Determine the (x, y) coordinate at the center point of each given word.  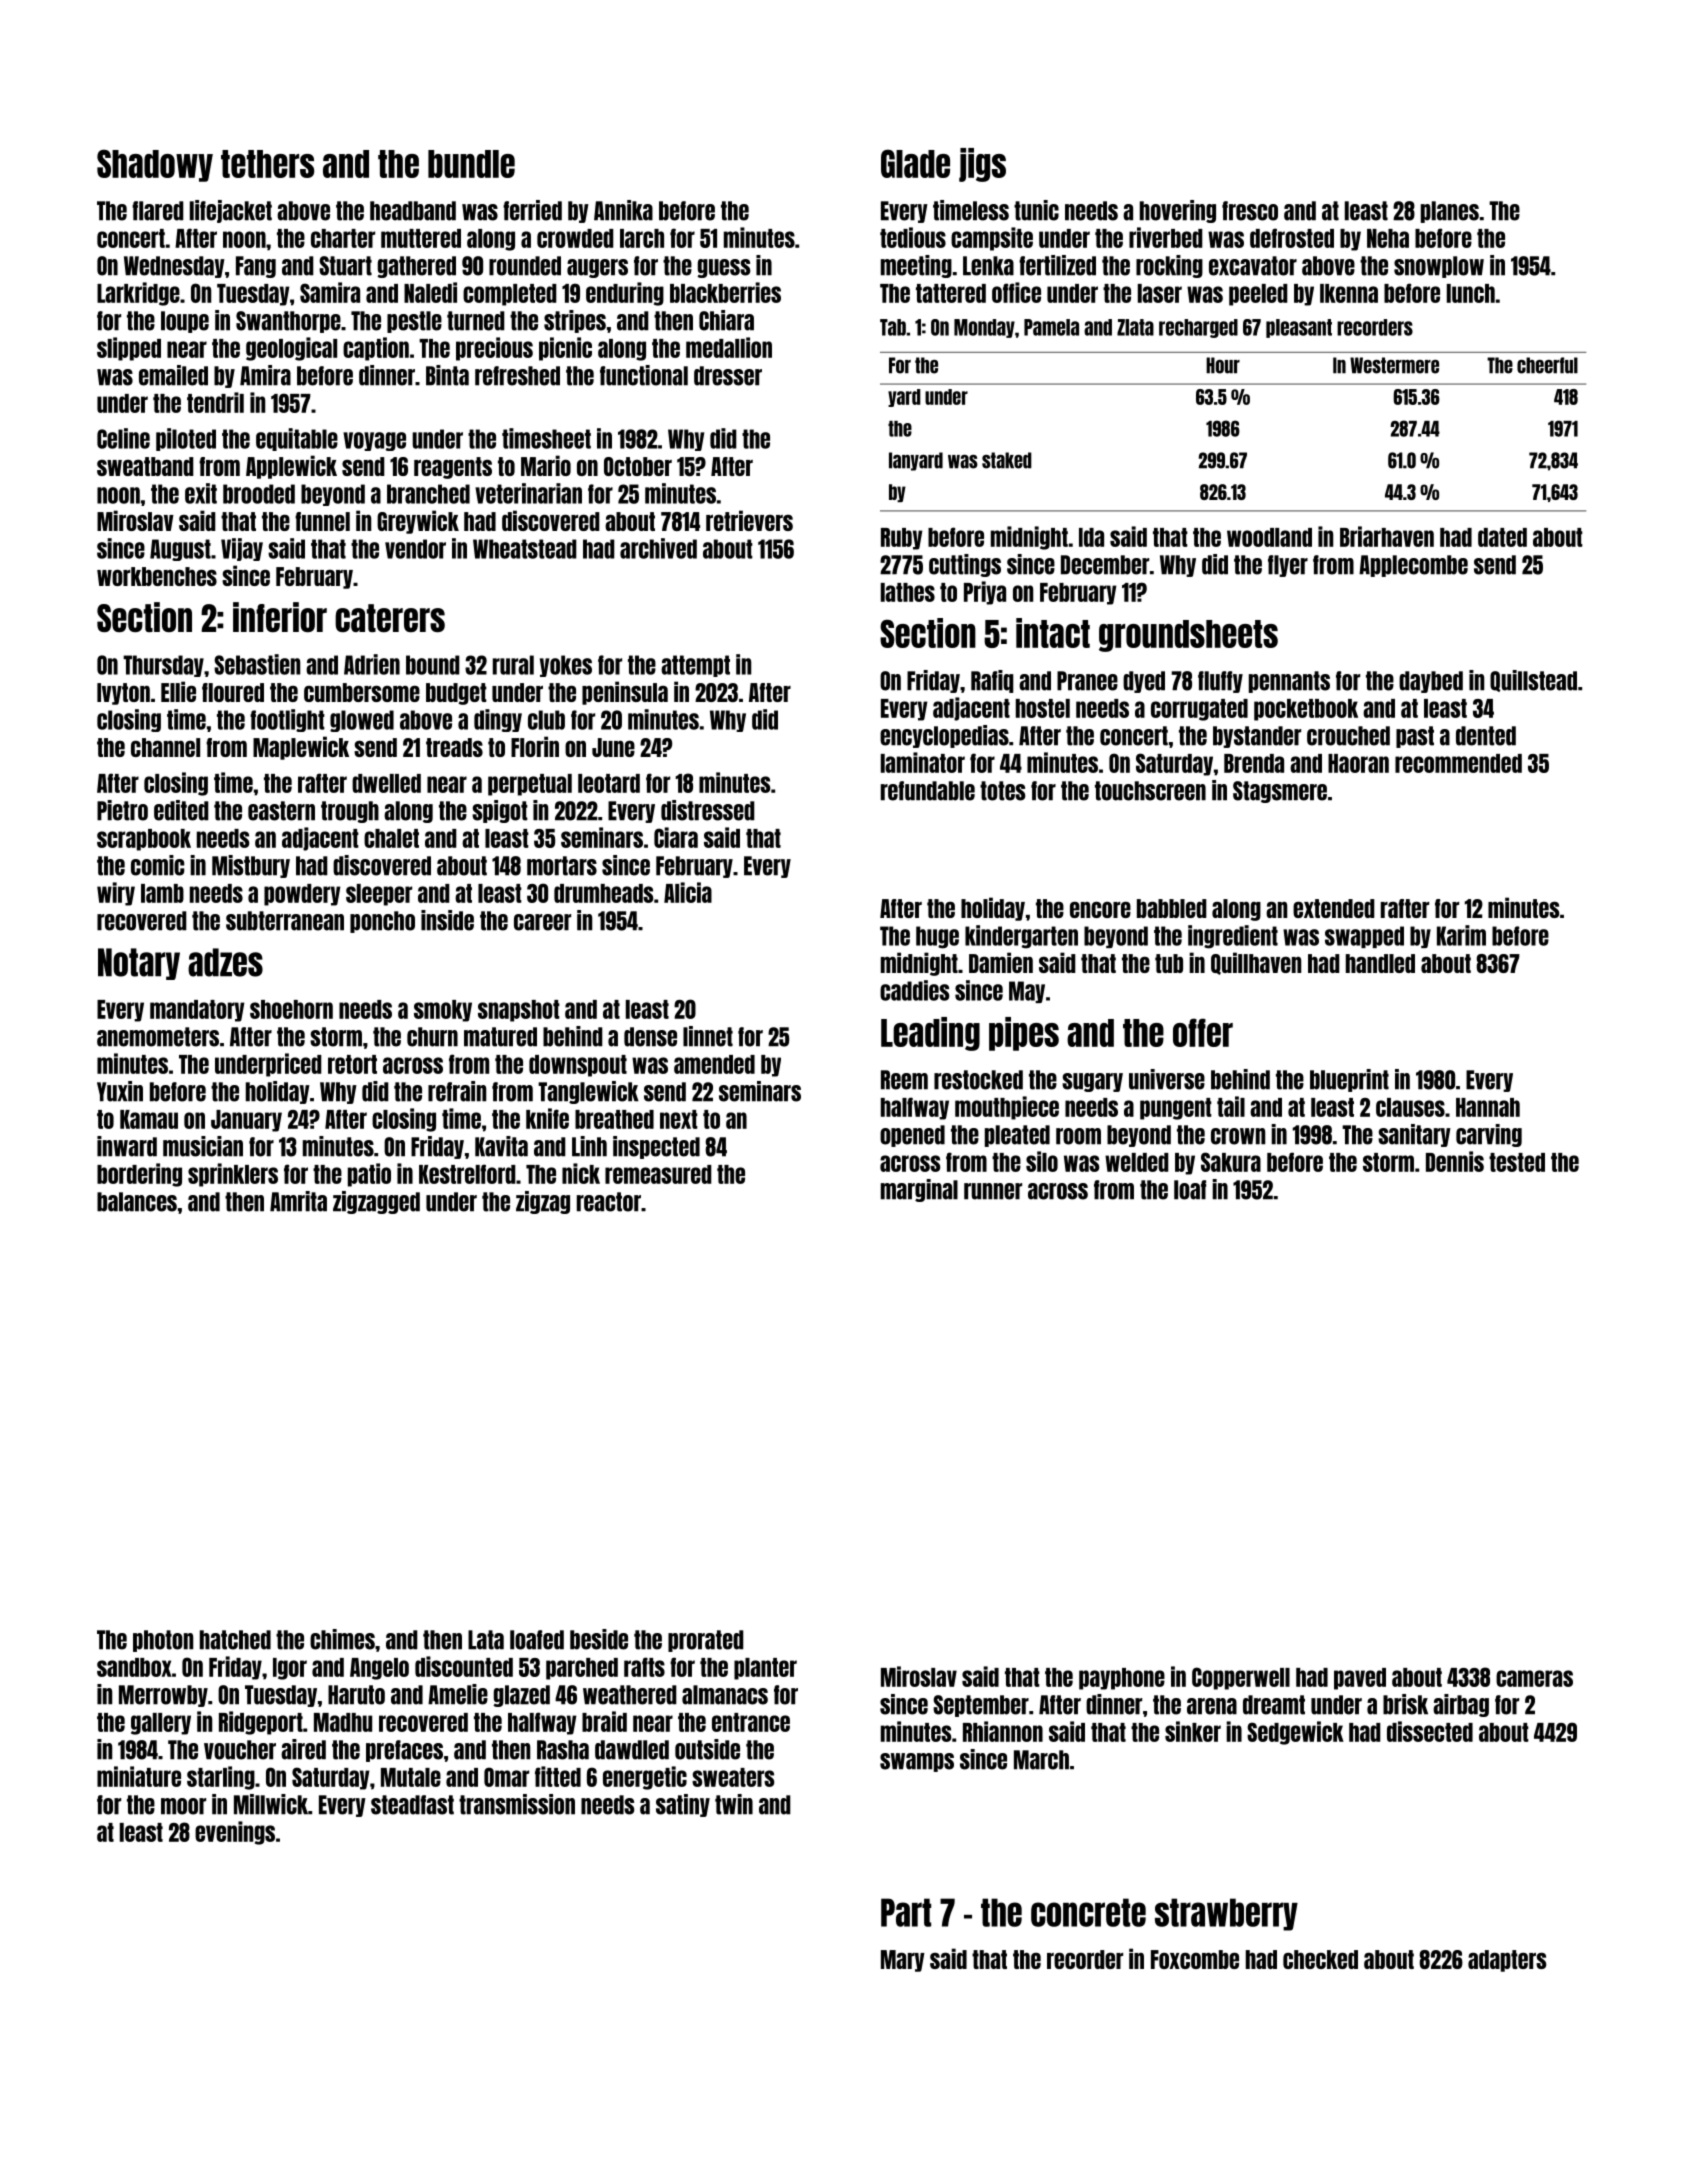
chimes (342, 1639)
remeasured (658, 1174)
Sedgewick (1295, 1733)
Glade (915, 163)
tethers (267, 164)
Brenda (1254, 763)
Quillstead (1533, 681)
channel (165, 747)
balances (137, 1202)
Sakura (1231, 1162)
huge (937, 937)
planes (1450, 212)
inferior (280, 617)
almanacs (725, 1695)
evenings (235, 1833)
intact (1053, 633)
